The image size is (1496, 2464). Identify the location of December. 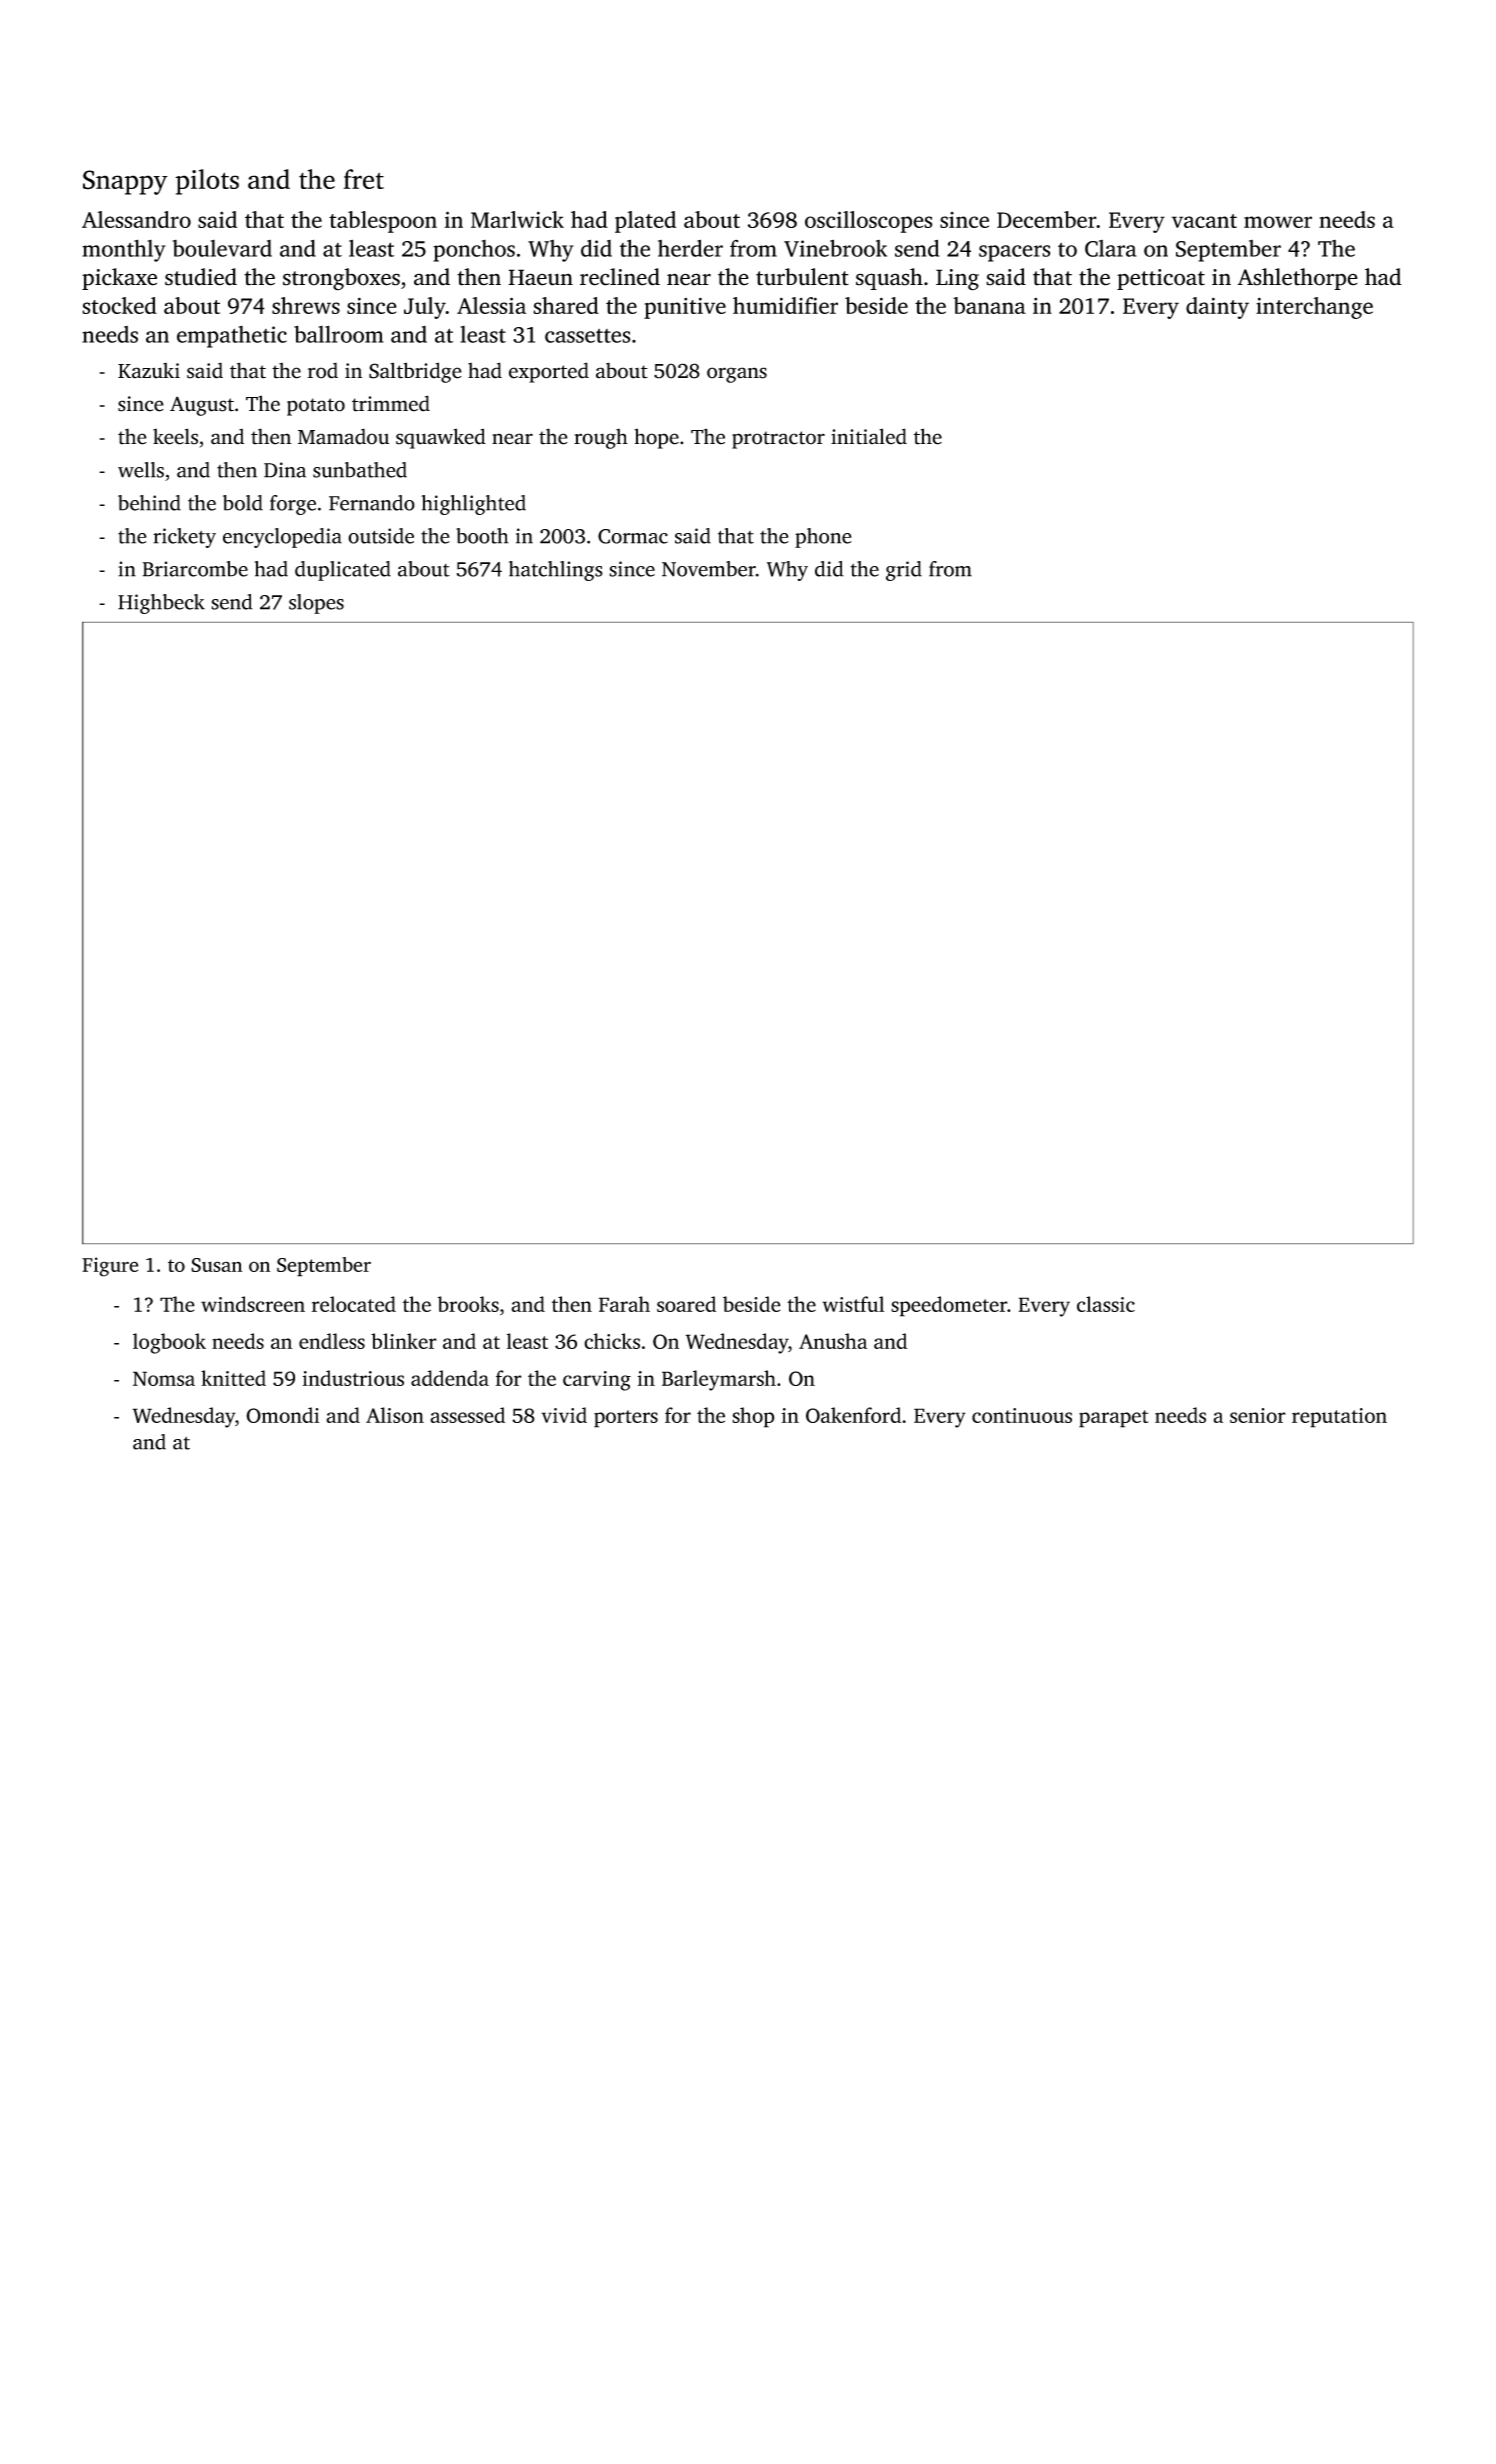
(1047, 219).
